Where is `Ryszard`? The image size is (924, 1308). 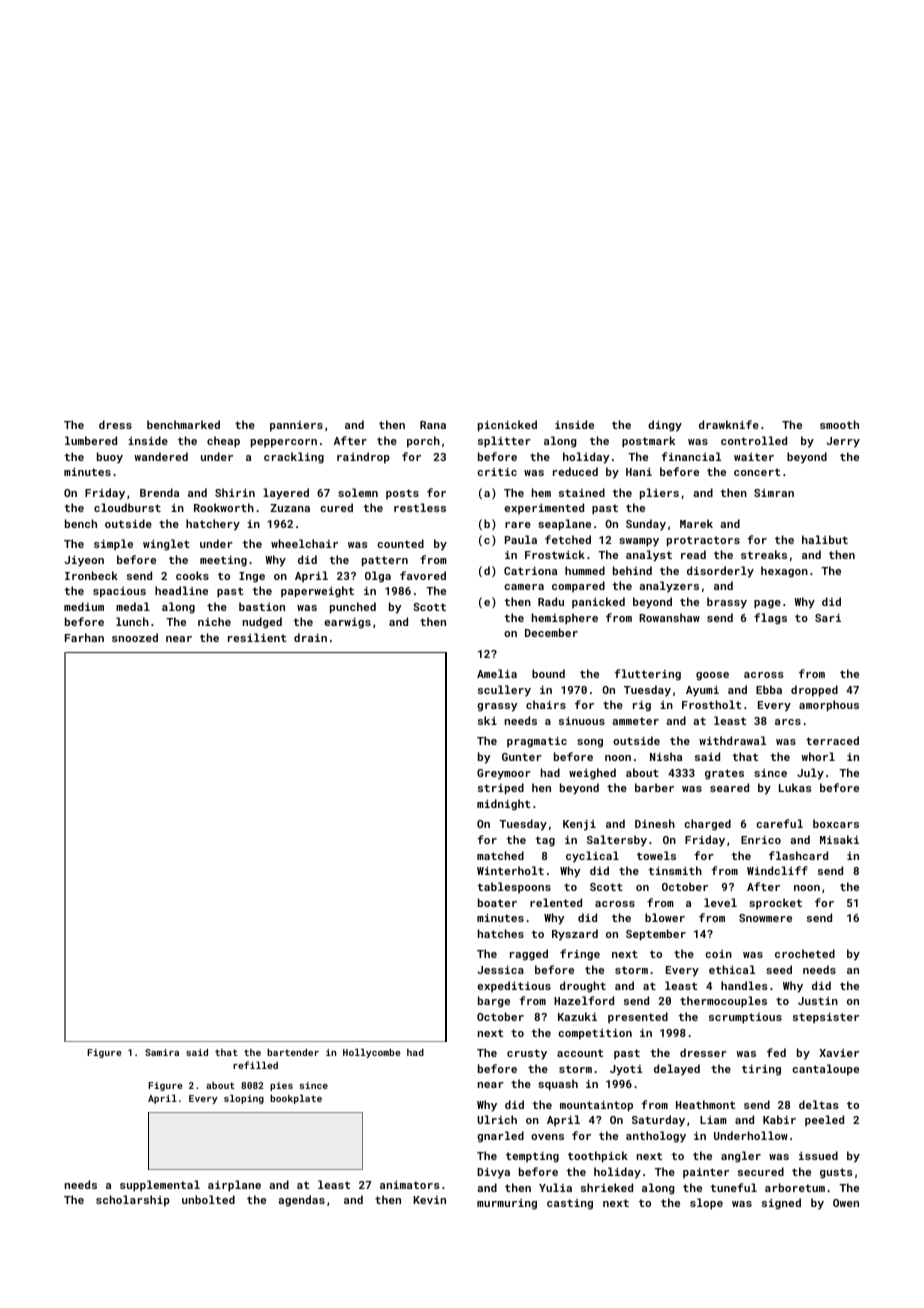 Ryszard is located at coordinates (575, 935).
